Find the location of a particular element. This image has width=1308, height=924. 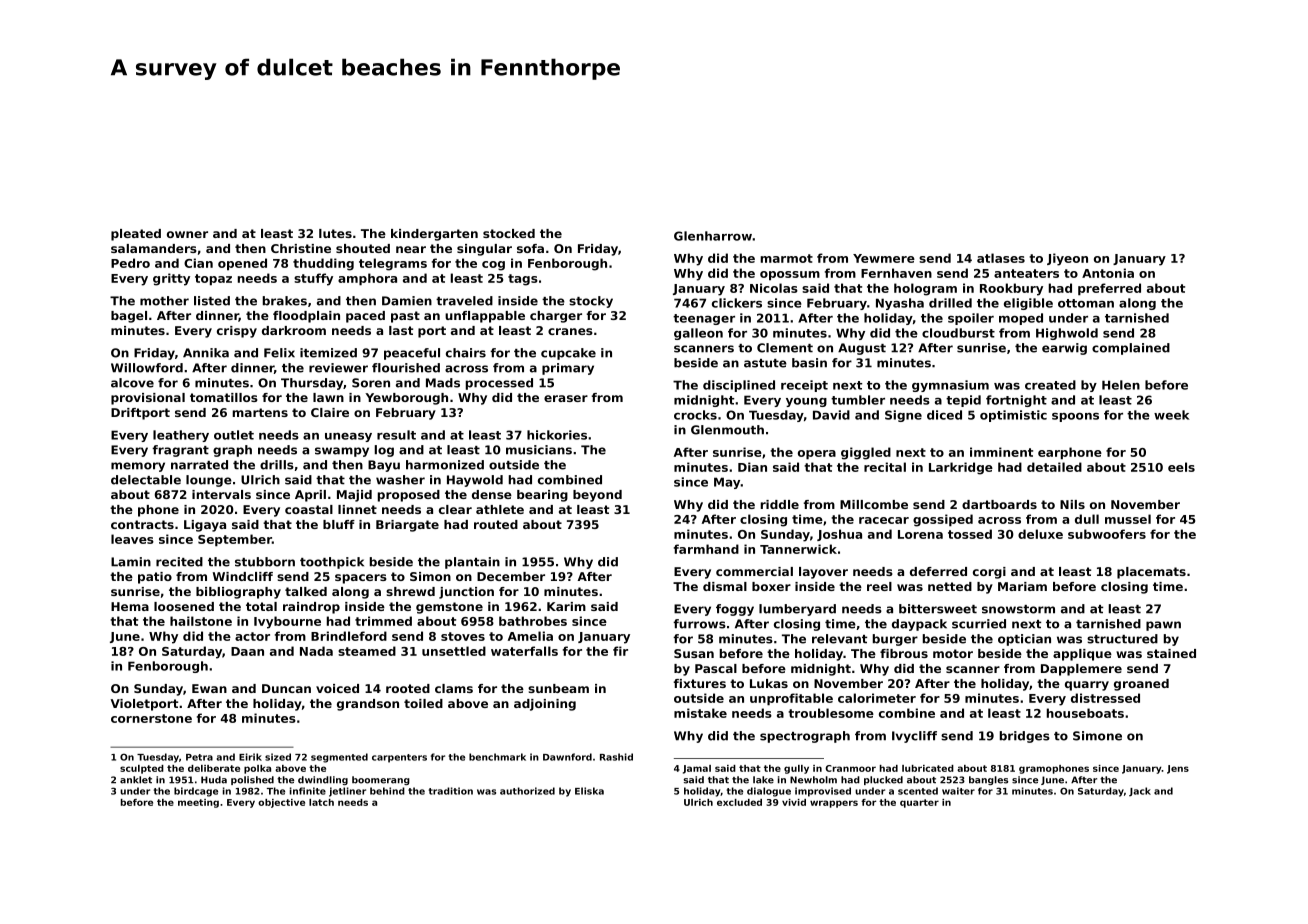

Nils is located at coordinates (1072, 504).
